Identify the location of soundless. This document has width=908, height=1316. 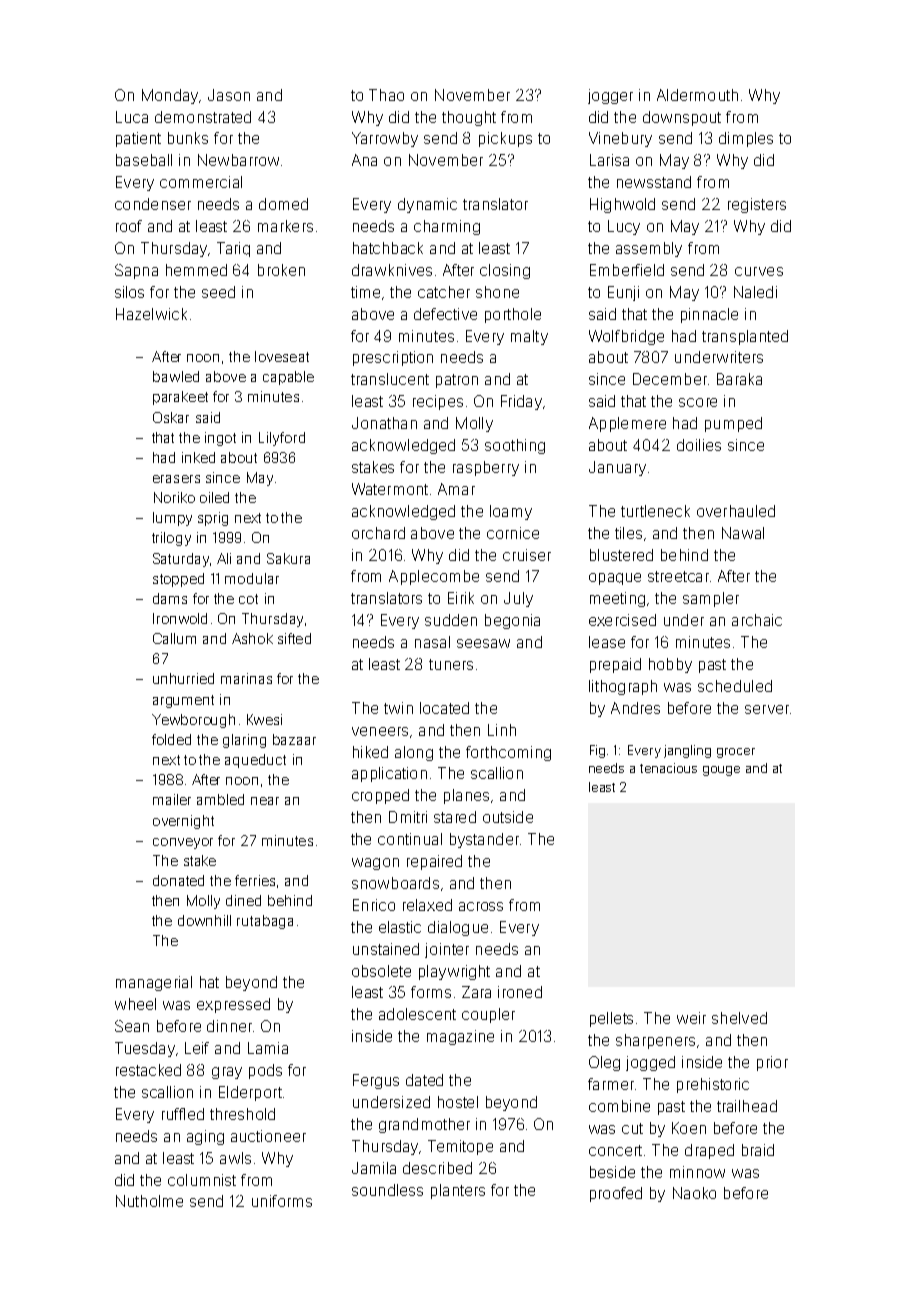
(387, 1190).
